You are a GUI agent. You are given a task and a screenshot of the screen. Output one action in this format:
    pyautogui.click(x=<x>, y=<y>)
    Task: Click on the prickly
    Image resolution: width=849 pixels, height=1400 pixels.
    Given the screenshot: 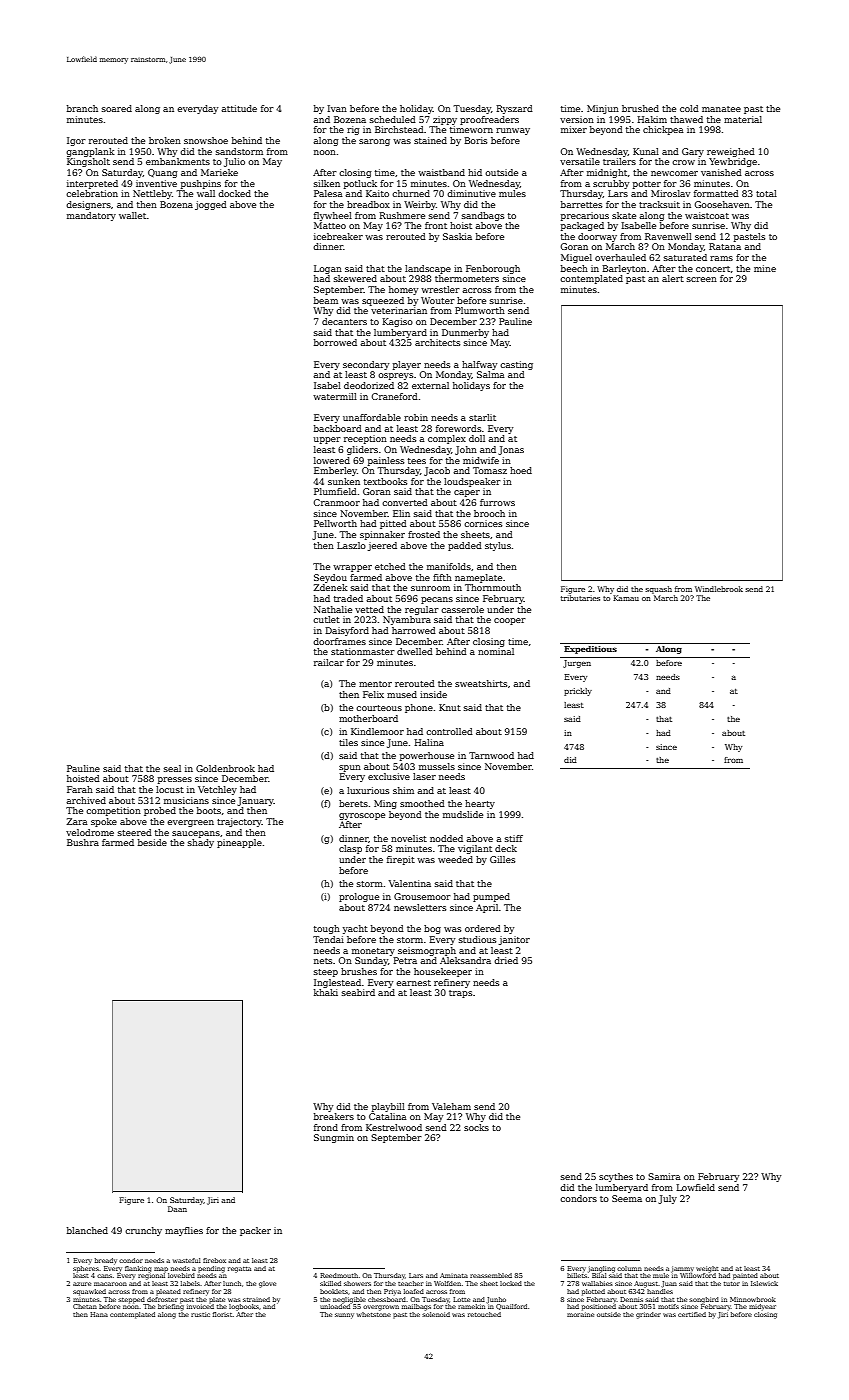 What is the action you would take?
    pyautogui.click(x=578, y=692)
